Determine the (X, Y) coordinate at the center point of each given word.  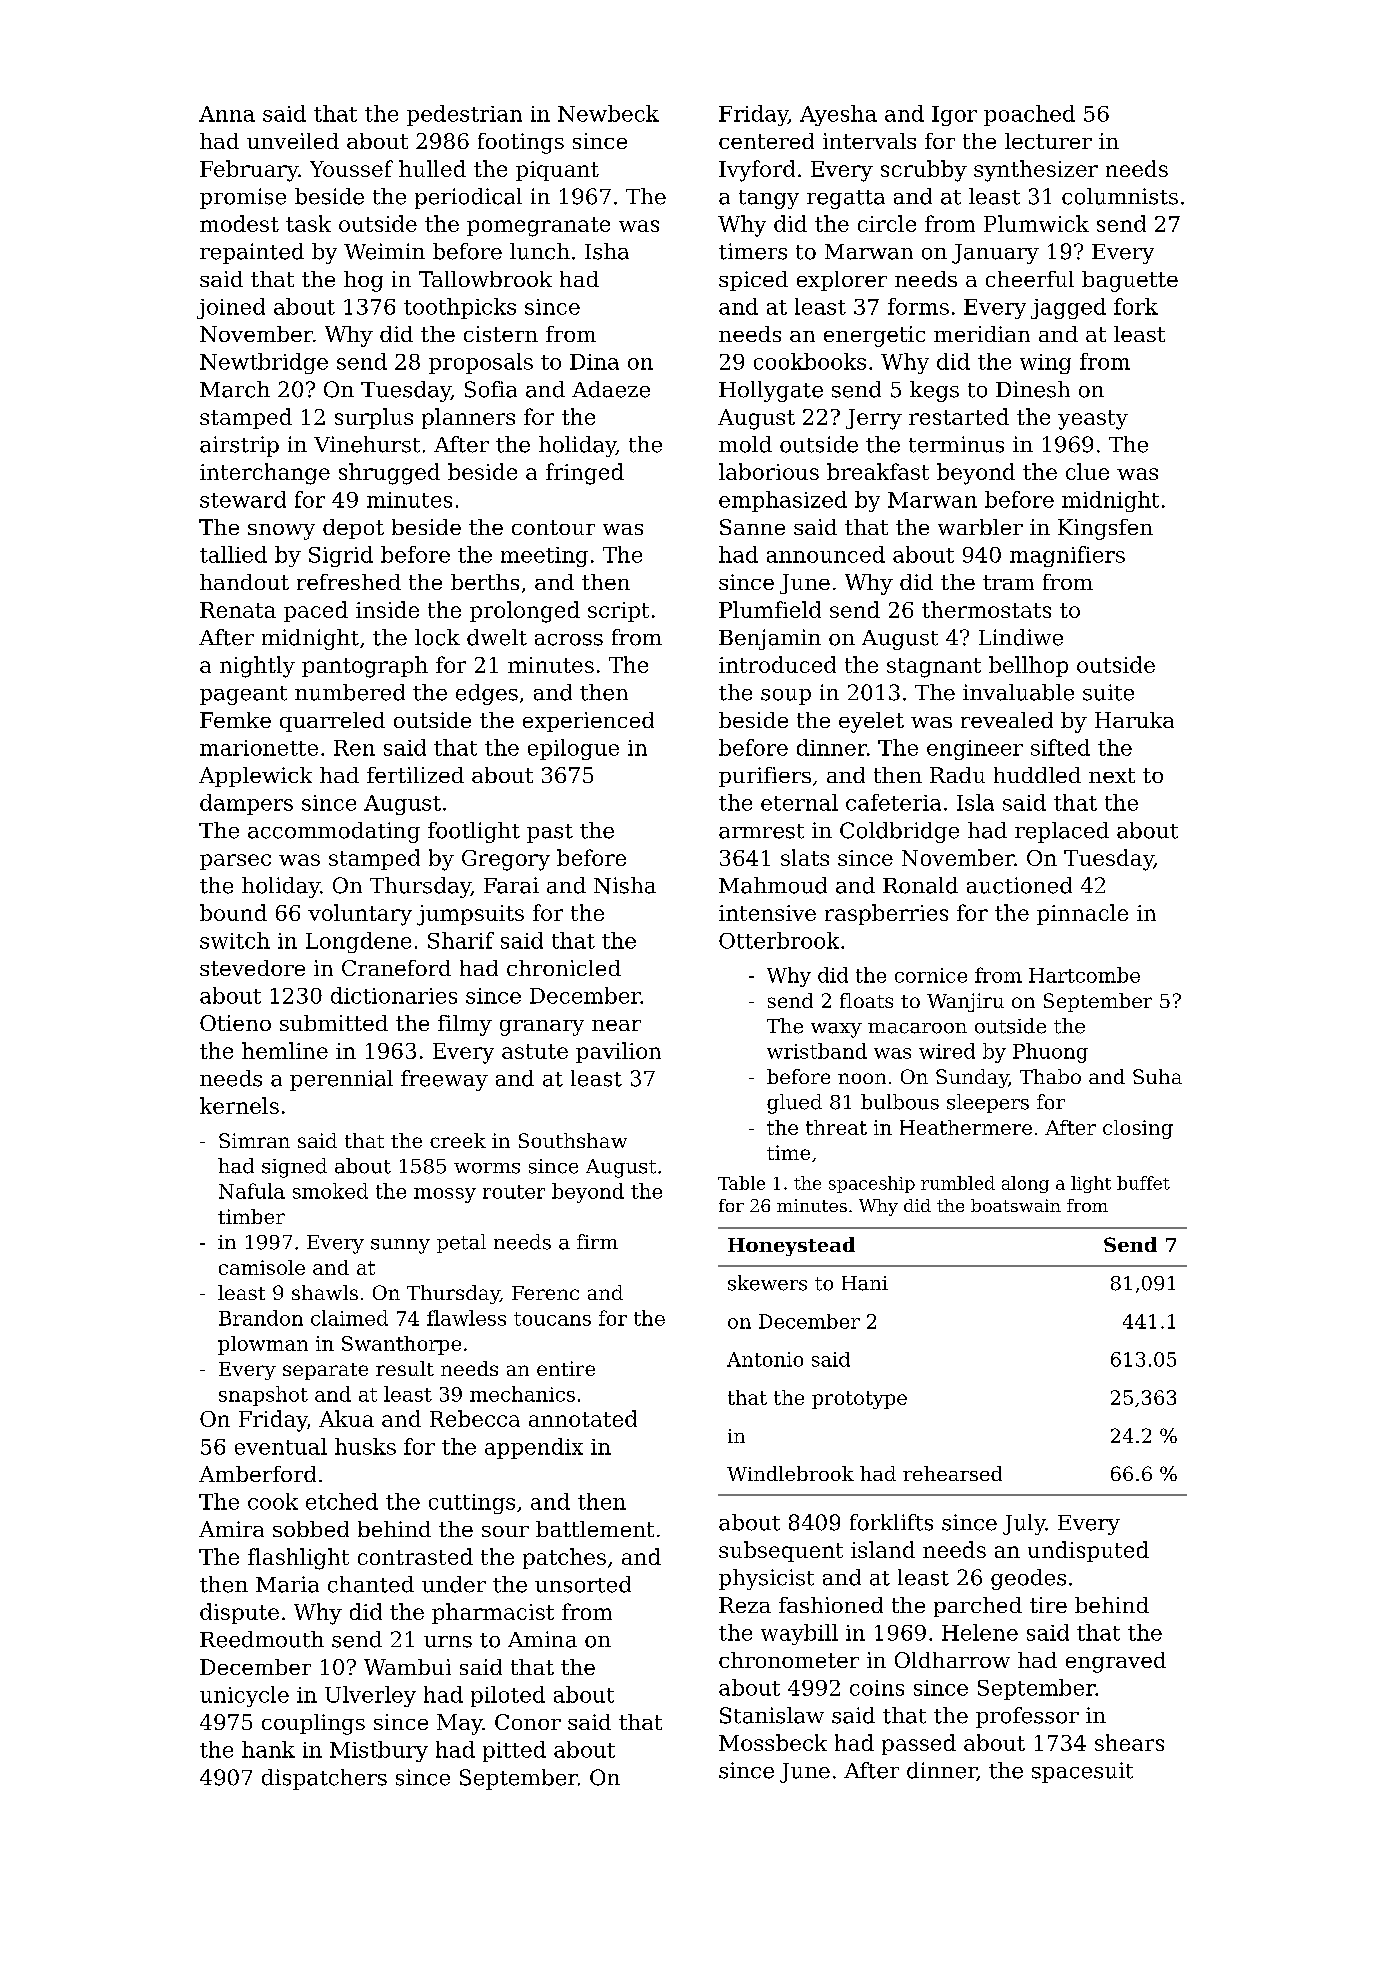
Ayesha (838, 115)
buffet (1143, 1183)
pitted (514, 1751)
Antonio (765, 1359)
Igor (954, 116)
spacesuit (1082, 1772)
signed (294, 1168)
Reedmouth (262, 1639)
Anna (227, 114)
